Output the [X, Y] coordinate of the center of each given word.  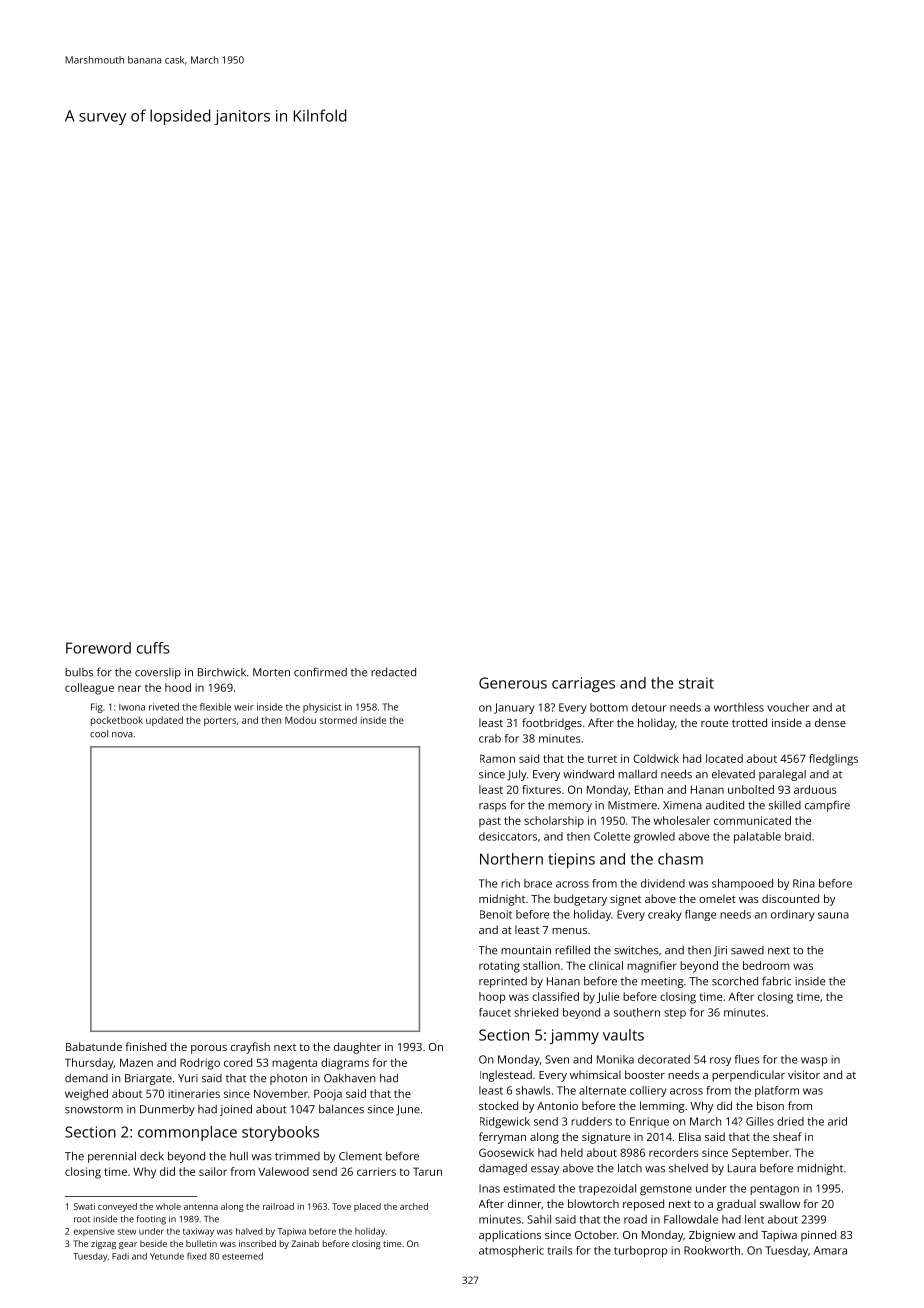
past [490, 822]
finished [145, 1046]
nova [122, 735]
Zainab [305, 1243]
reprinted [503, 982]
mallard [637, 774]
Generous [513, 683]
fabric [776, 981]
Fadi [120, 1256]
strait [696, 683]
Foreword [98, 648]
